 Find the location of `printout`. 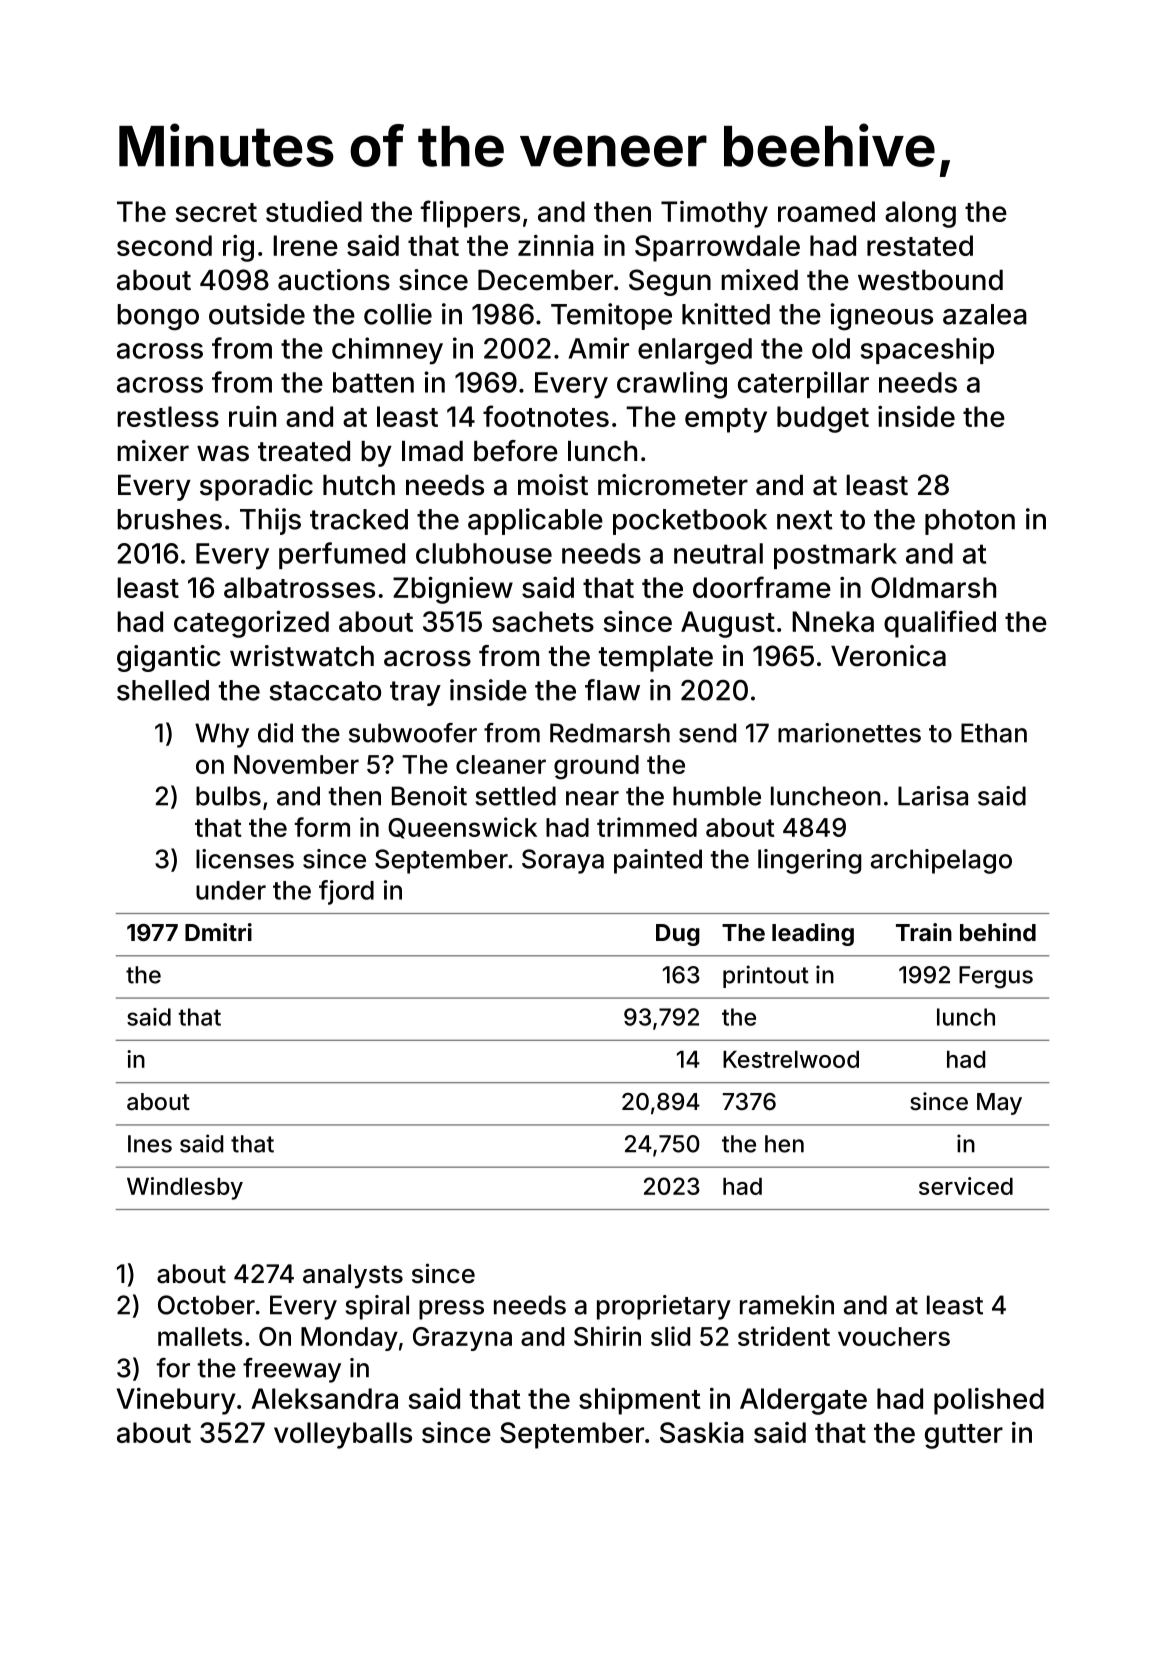

printout is located at coordinates (766, 976).
